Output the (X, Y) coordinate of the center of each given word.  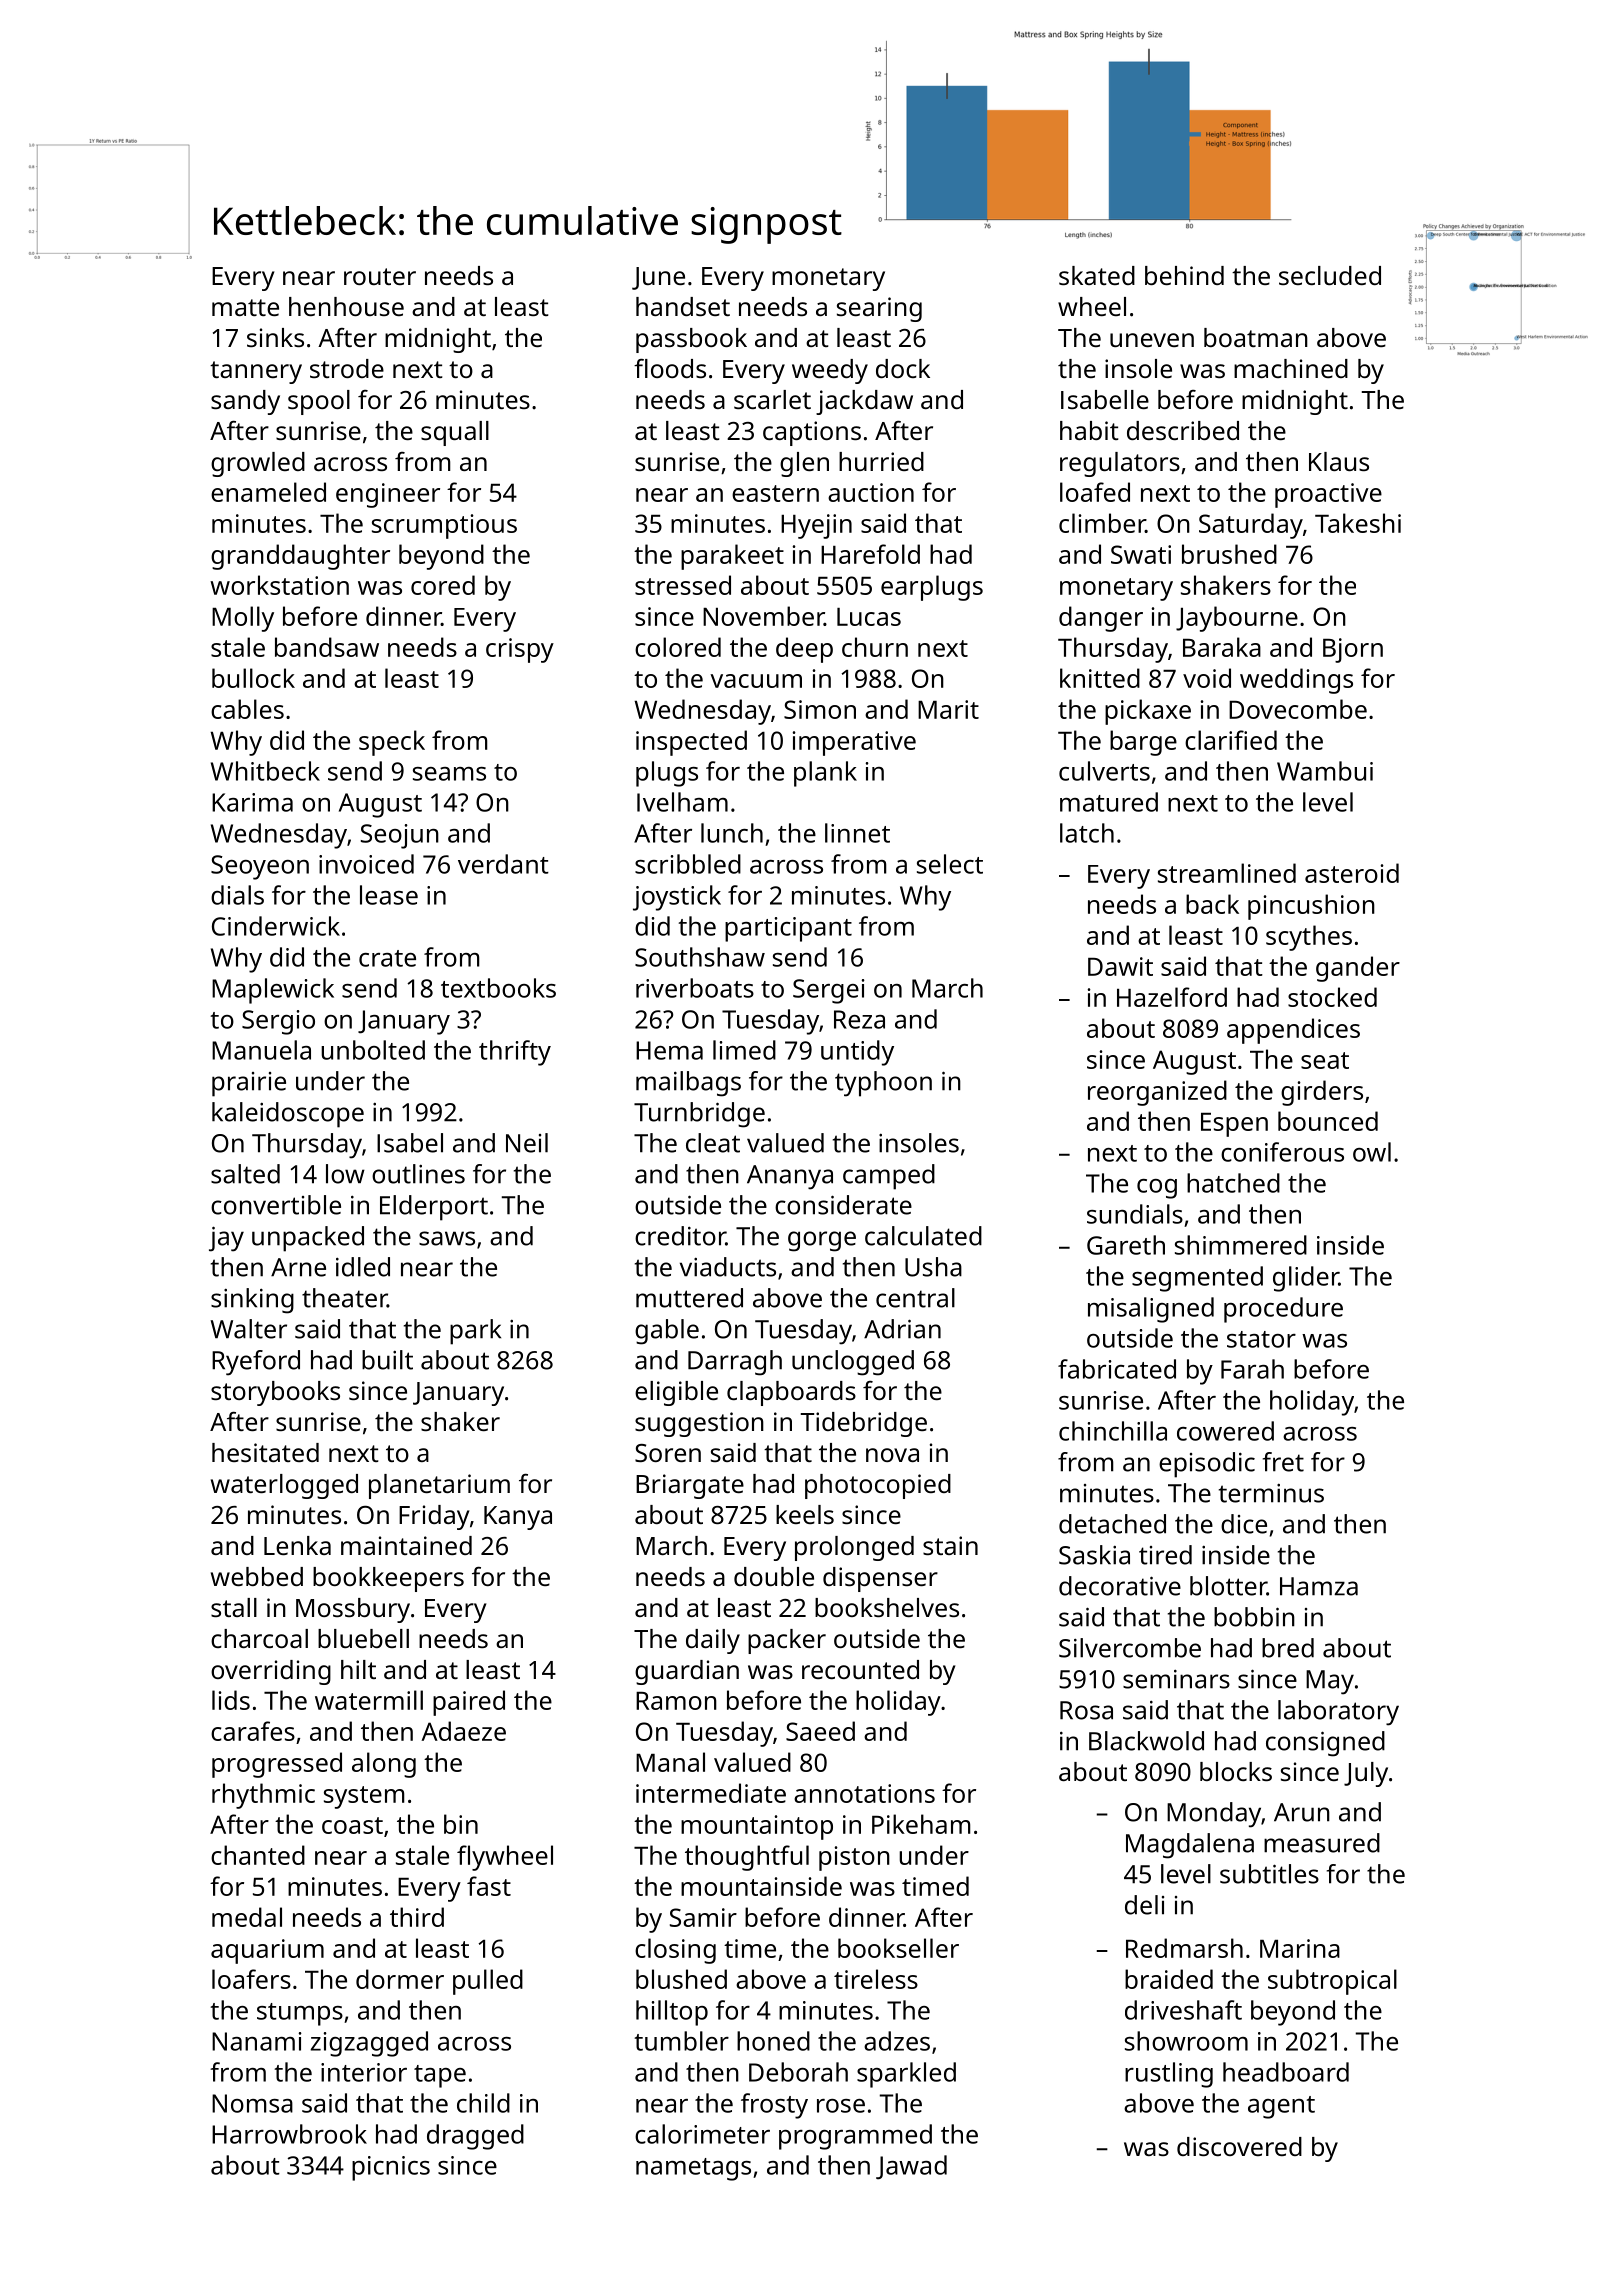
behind (1184, 275)
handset (683, 306)
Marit (948, 709)
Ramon (676, 1701)
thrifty (515, 1053)
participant (788, 929)
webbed (257, 1576)
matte (245, 307)
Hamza (1319, 1586)
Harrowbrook (289, 2134)
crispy (520, 650)
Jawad (911, 2167)
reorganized (1157, 1093)
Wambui (1325, 771)
